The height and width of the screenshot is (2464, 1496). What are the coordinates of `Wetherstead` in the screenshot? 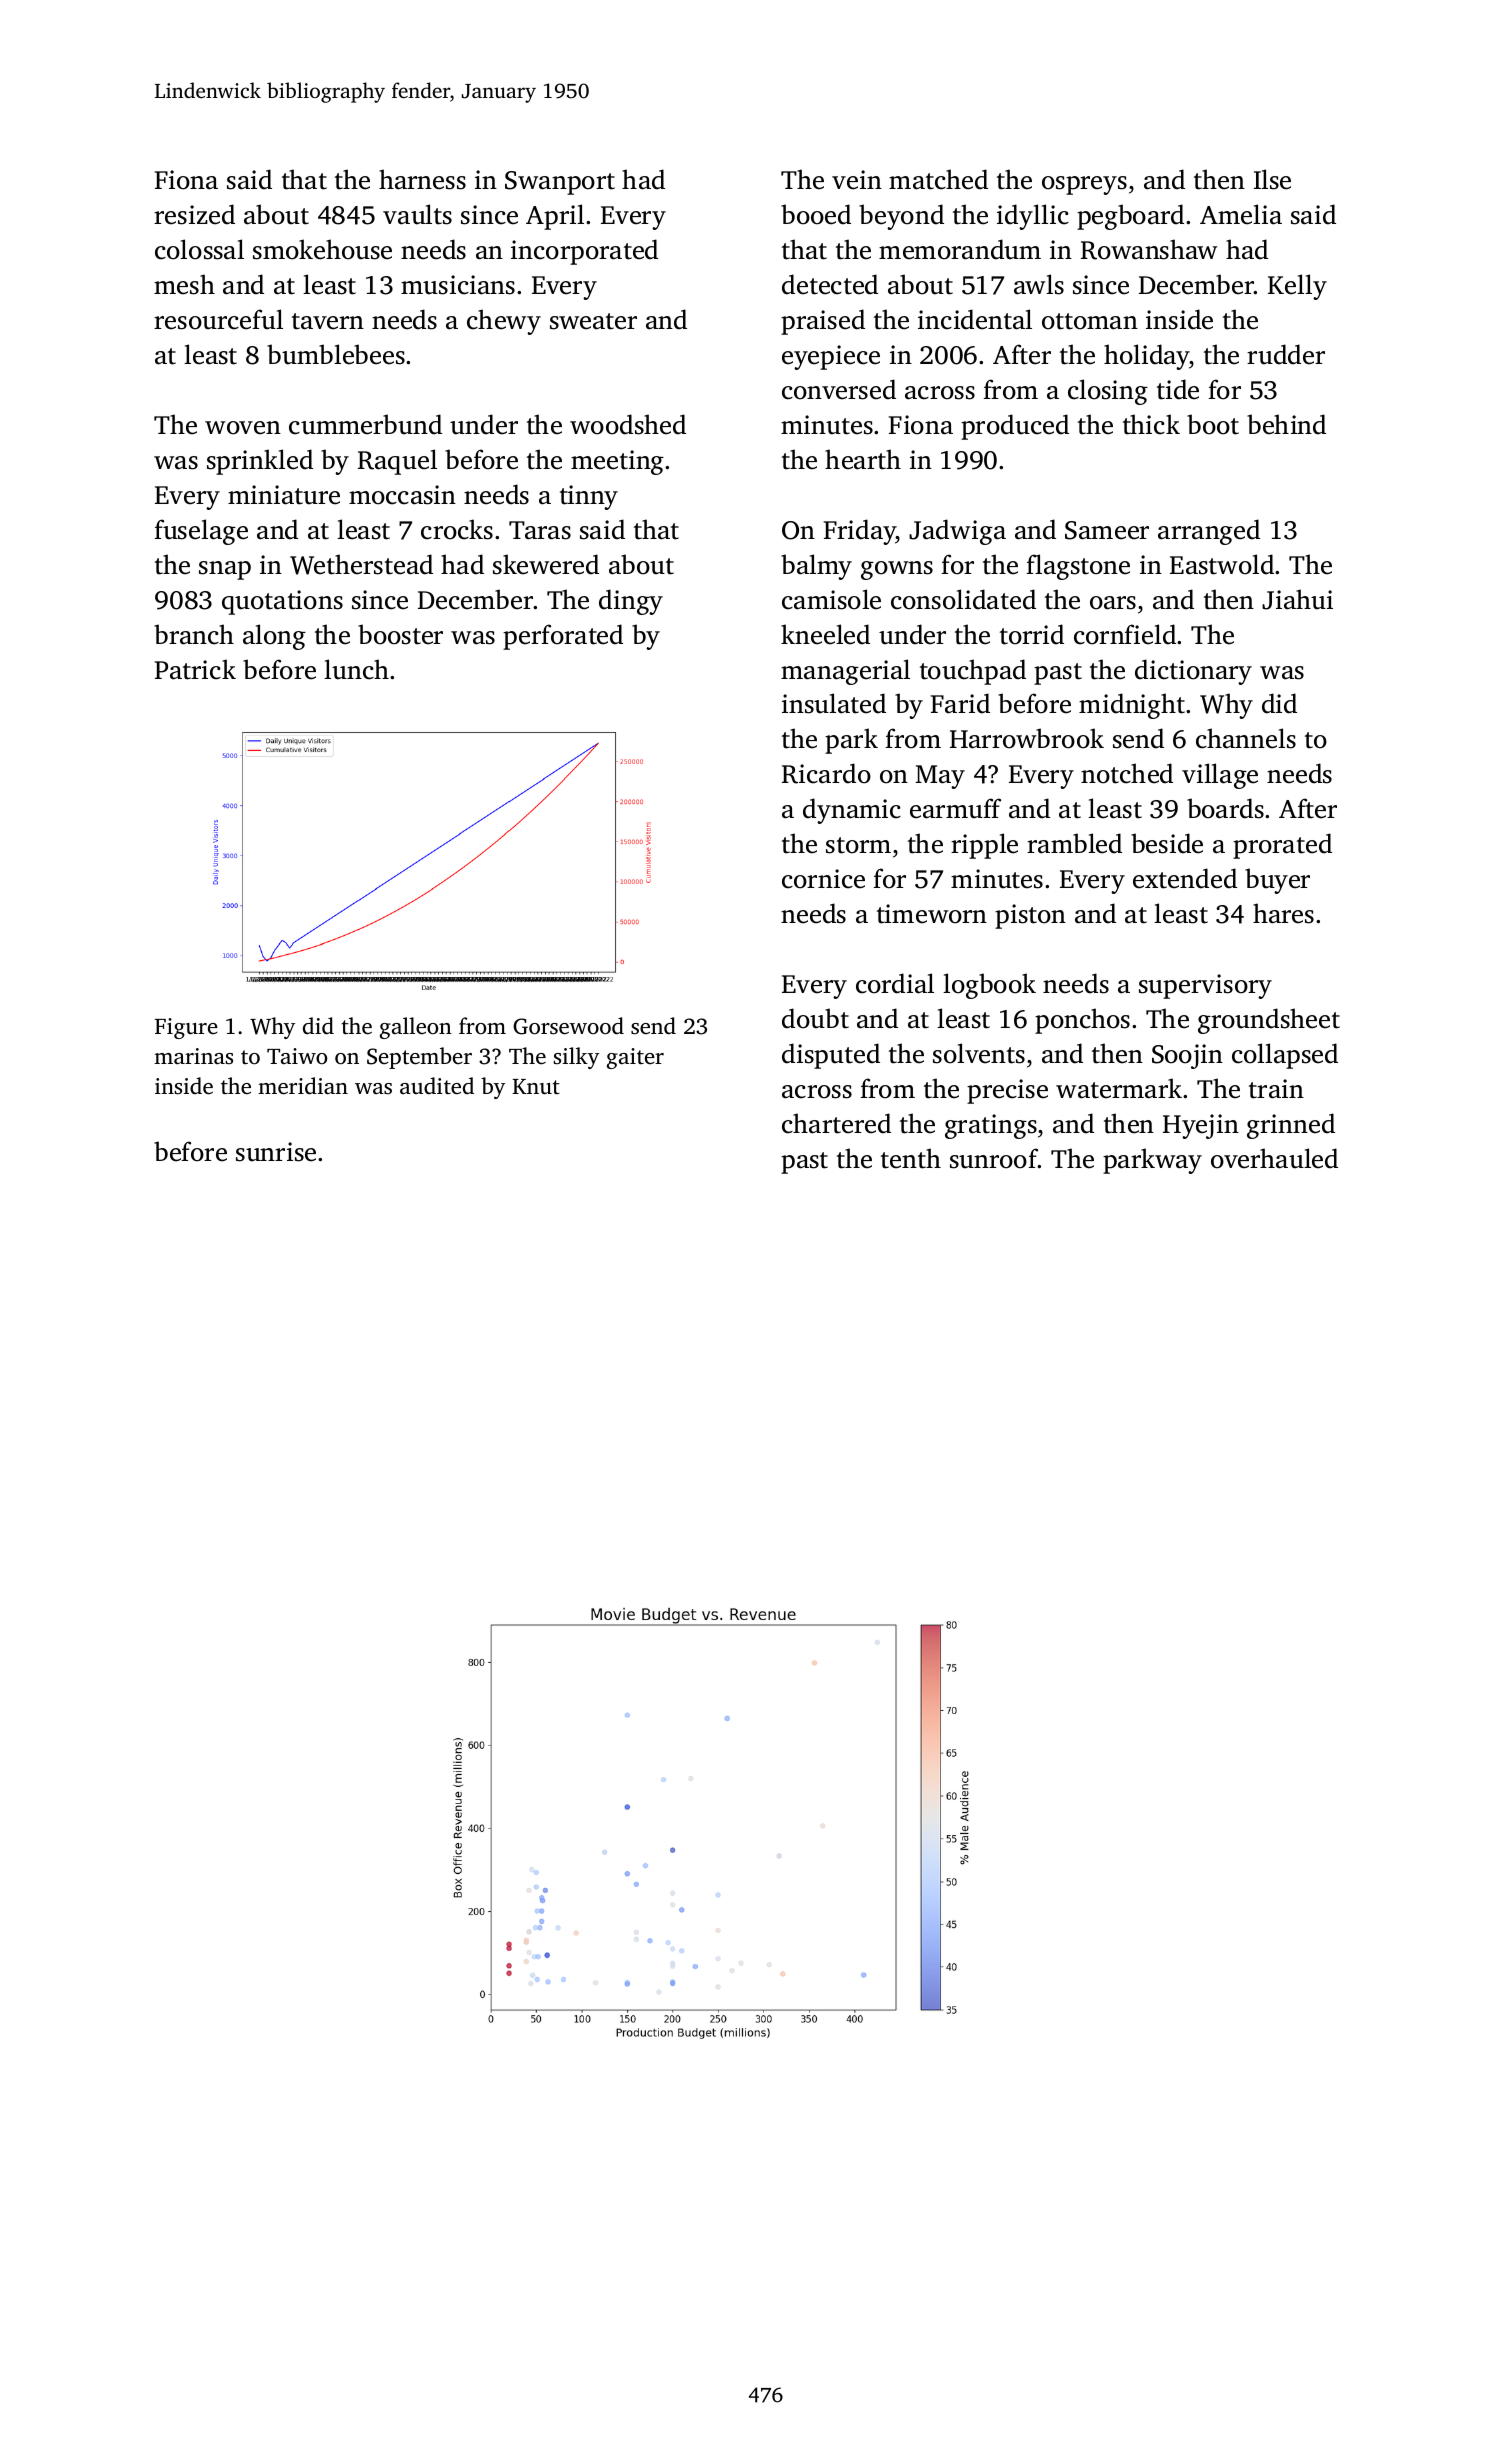 It's located at (361, 564).
